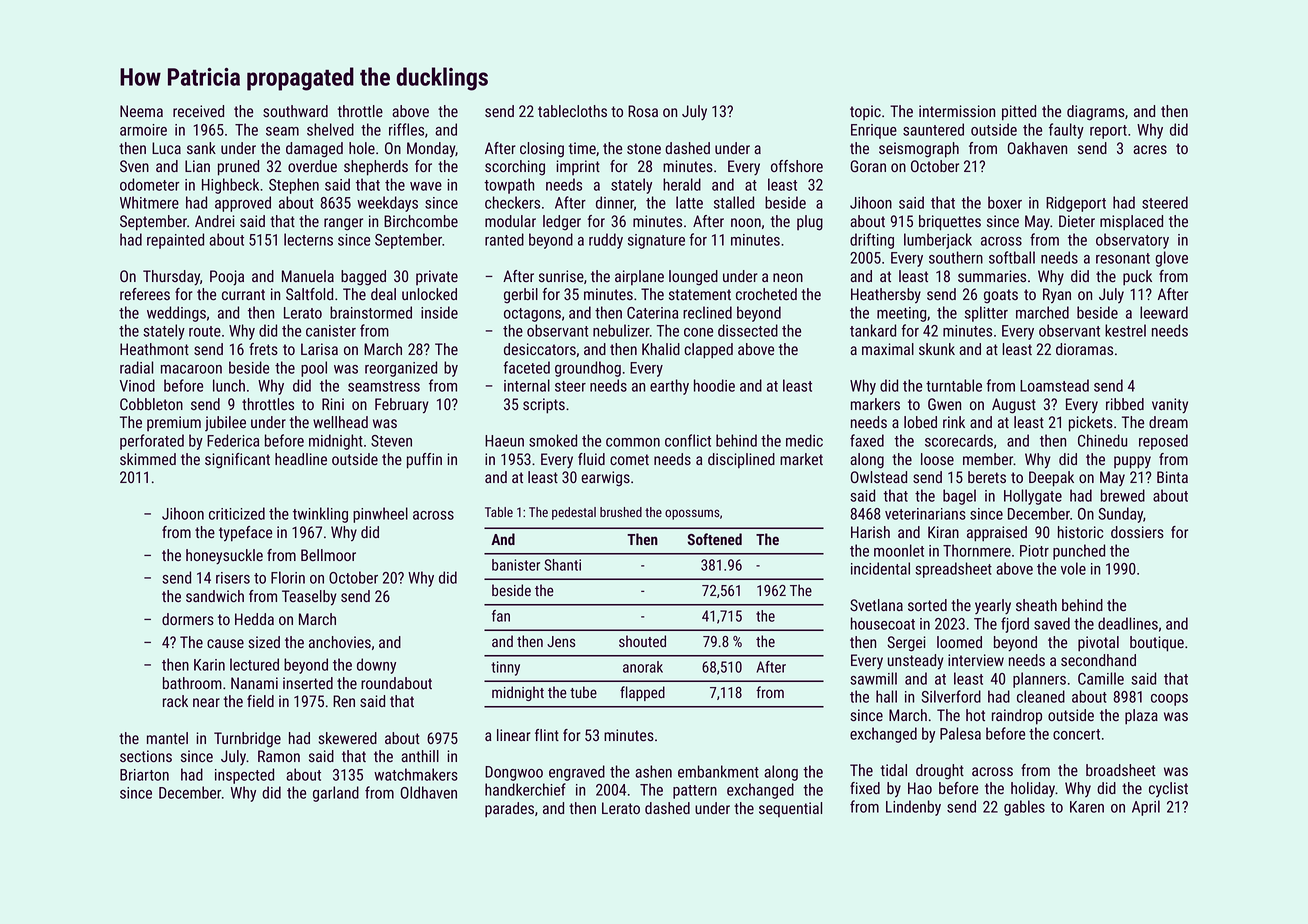  I want to click on puffin, so click(424, 461).
